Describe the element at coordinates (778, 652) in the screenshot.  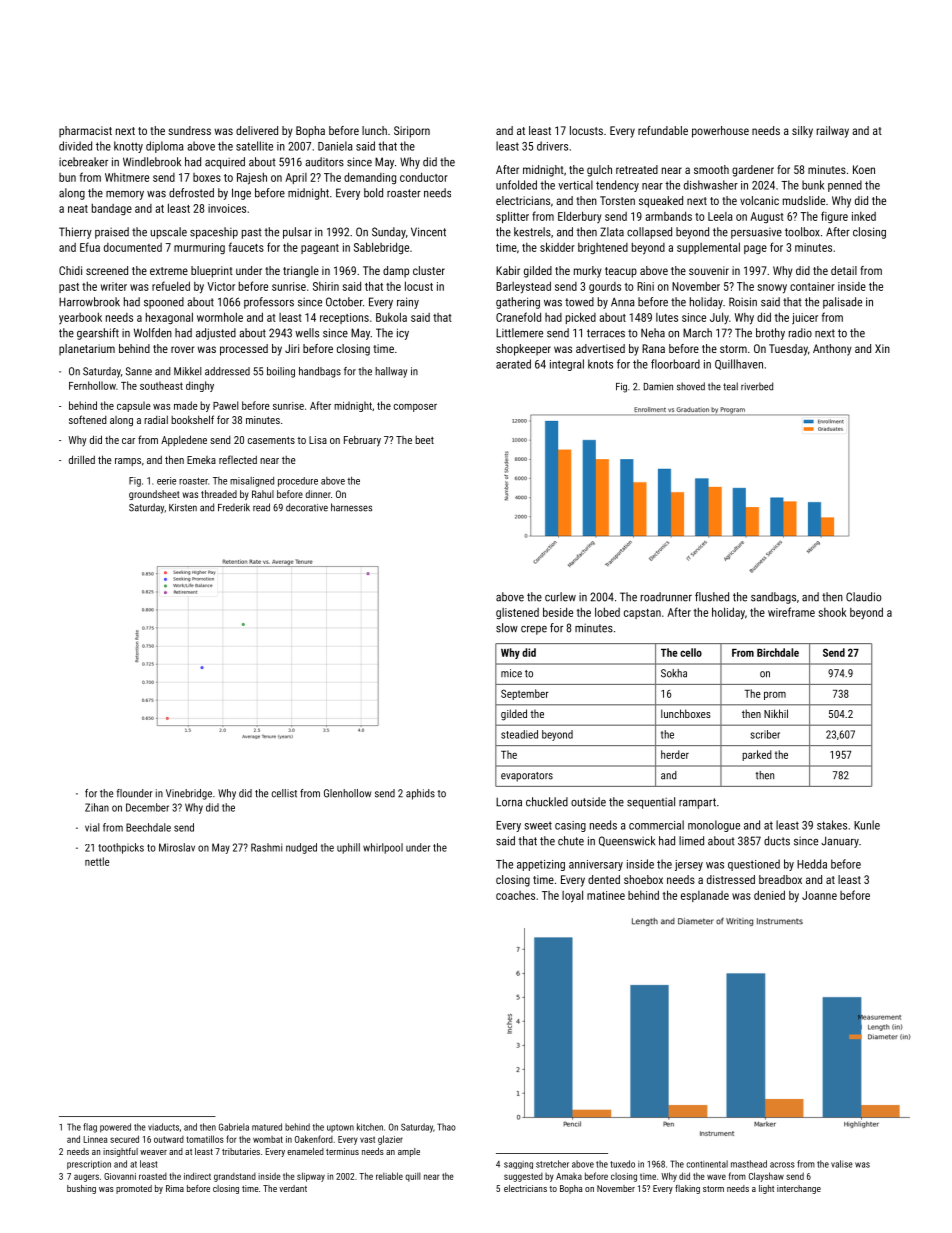
I see `Birchdale` at that location.
